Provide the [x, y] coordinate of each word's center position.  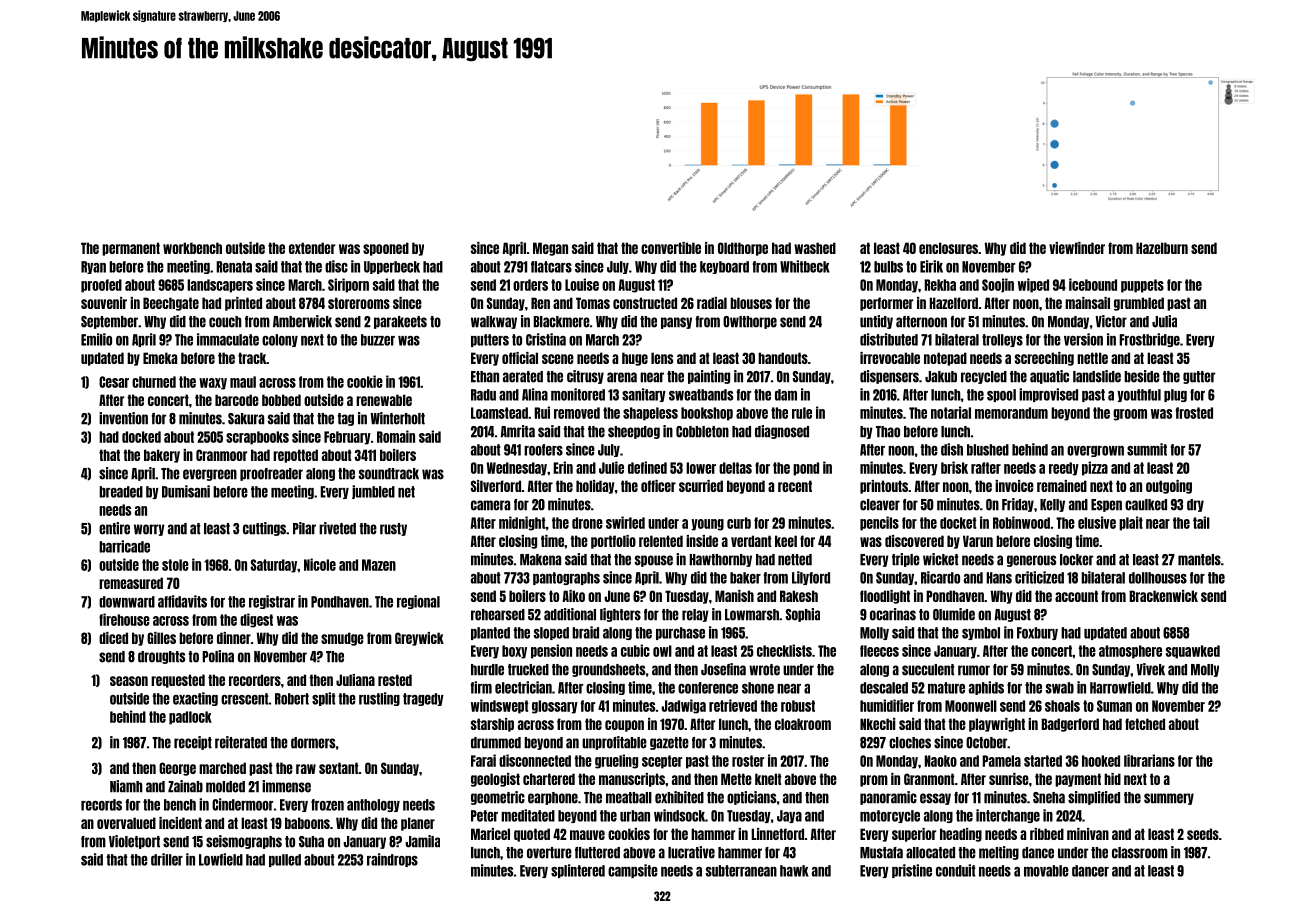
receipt [193, 743]
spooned [386, 249]
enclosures [948, 248]
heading [961, 835]
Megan [550, 249]
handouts [783, 358]
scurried [701, 486]
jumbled [373, 492]
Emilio [96, 339]
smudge [342, 639]
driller [167, 859]
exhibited [679, 797]
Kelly [1052, 505]
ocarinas [893, 614]
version [1083, 339]
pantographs [566, 578]
